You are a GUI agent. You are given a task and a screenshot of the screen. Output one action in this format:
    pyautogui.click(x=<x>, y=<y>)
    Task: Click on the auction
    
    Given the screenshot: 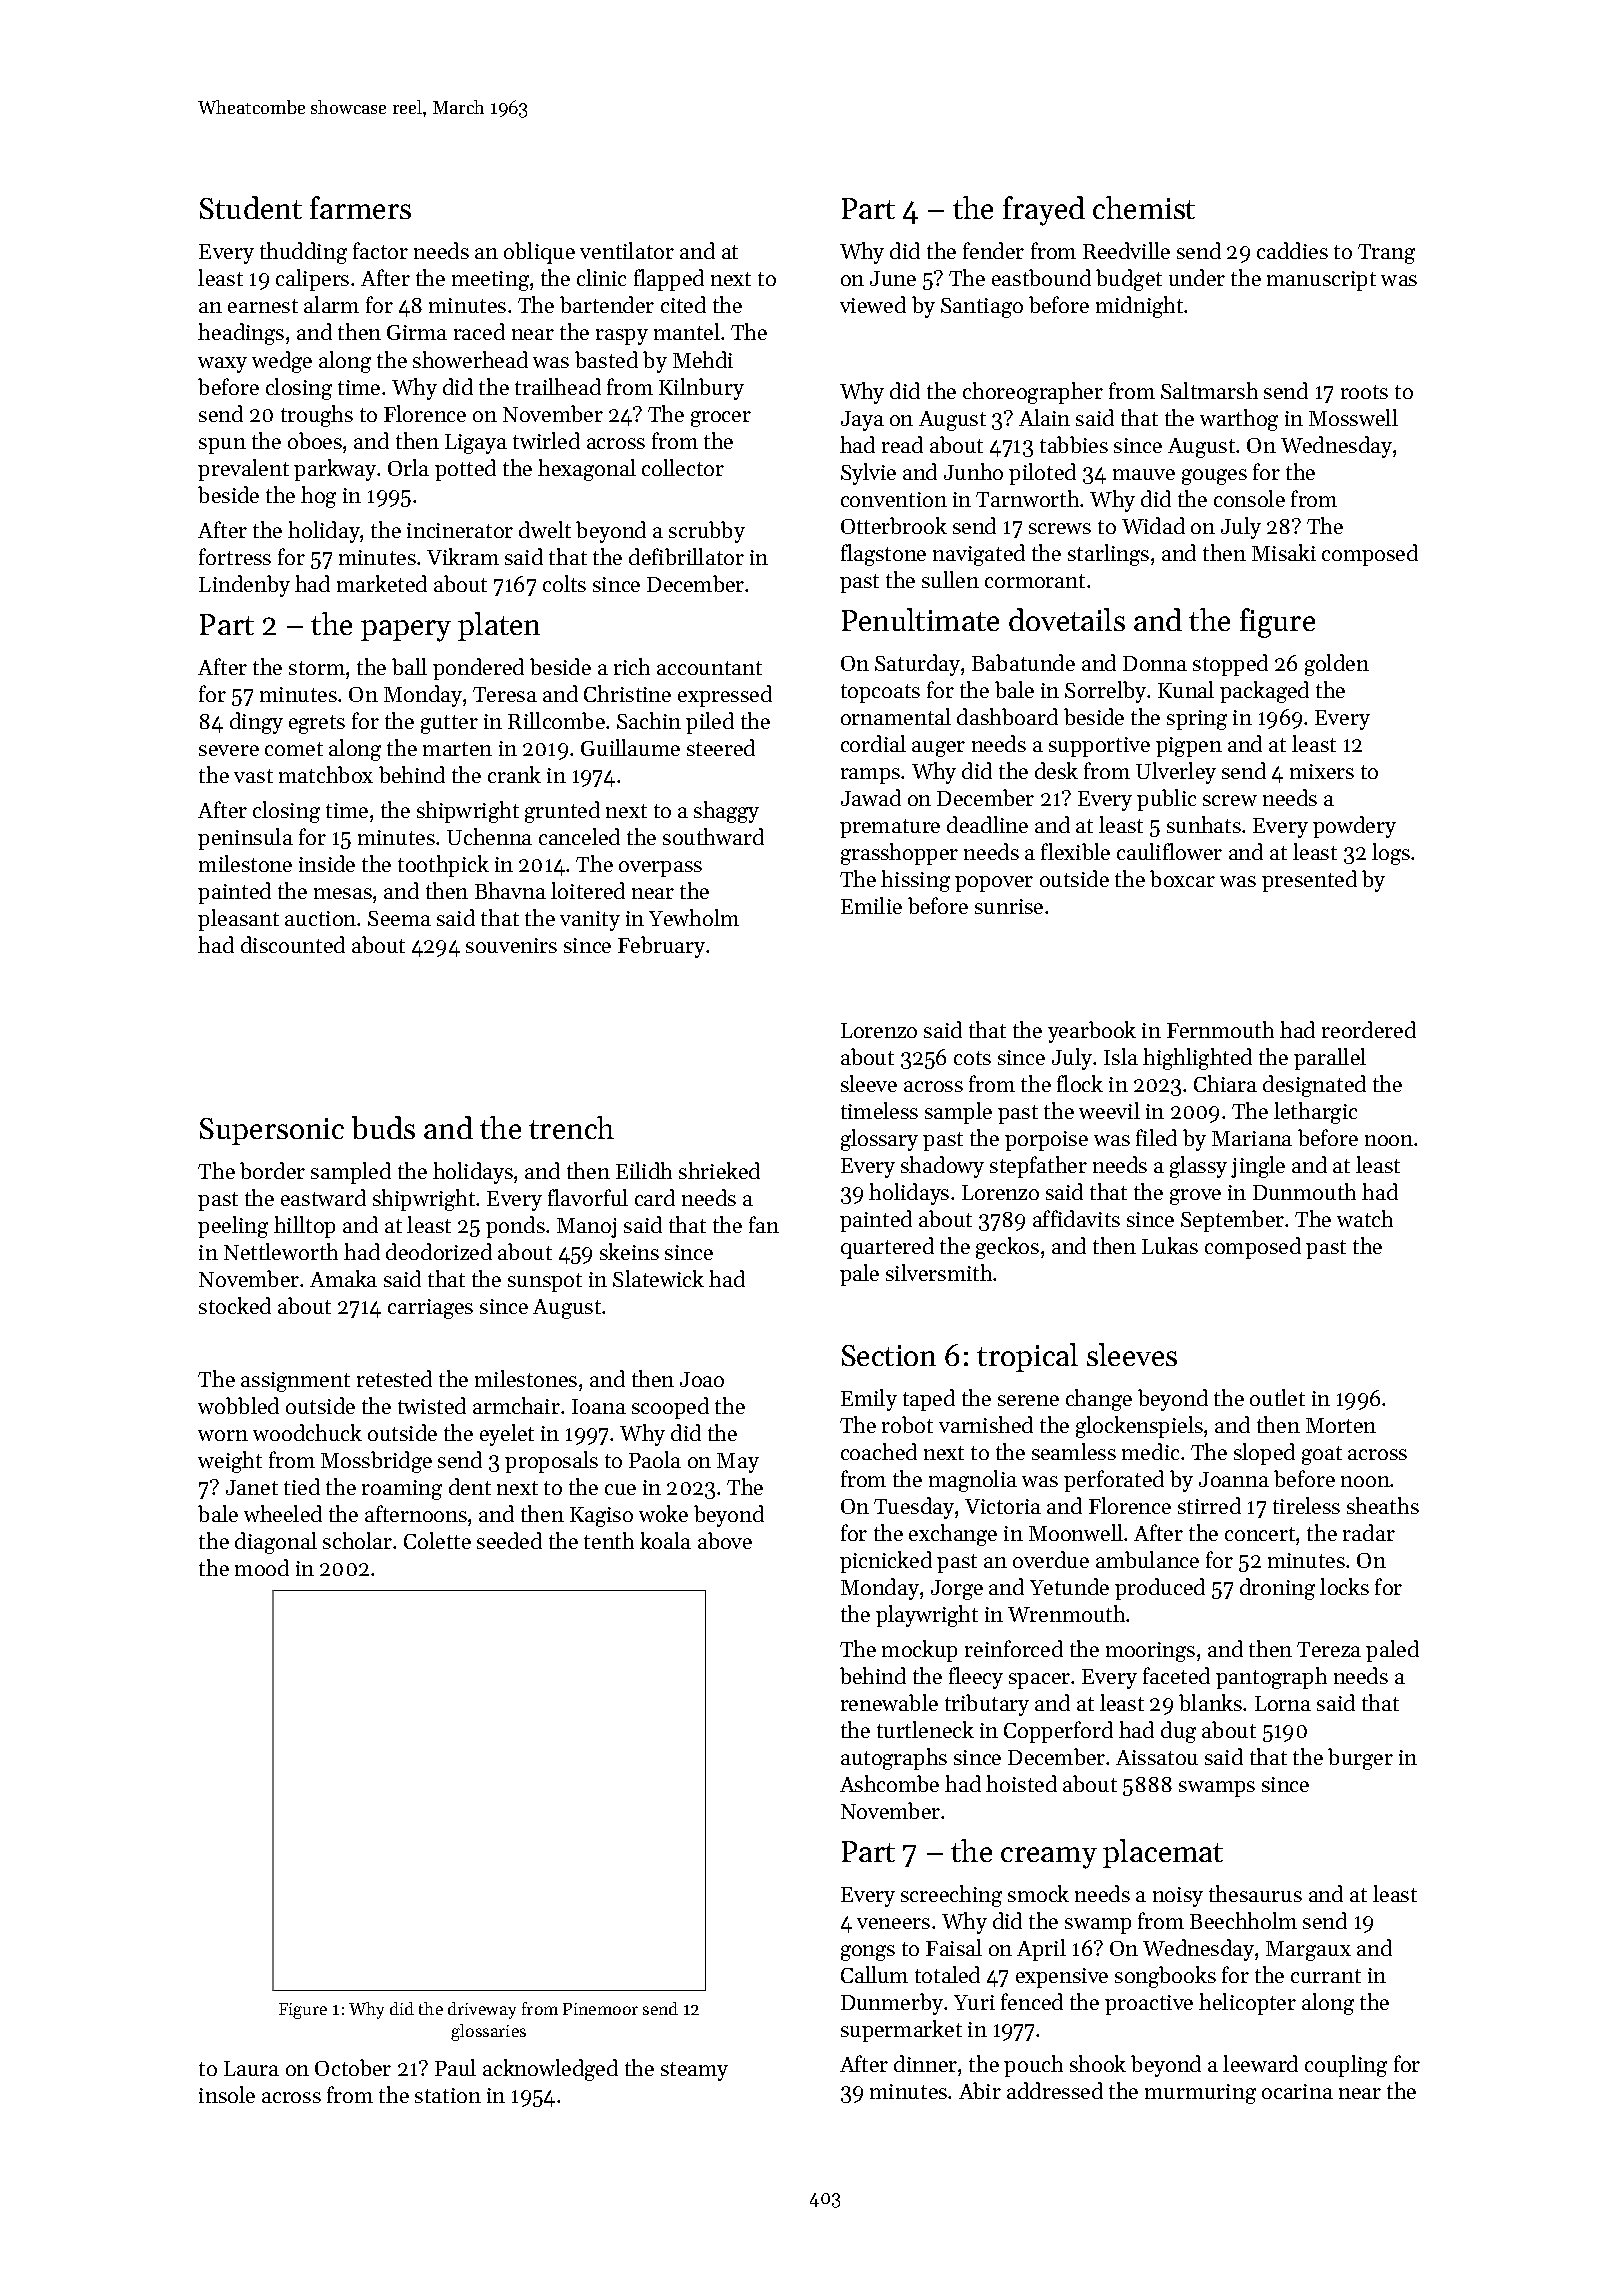 What is the action you would take?
    pyautogui.click(x=320, y=918)
